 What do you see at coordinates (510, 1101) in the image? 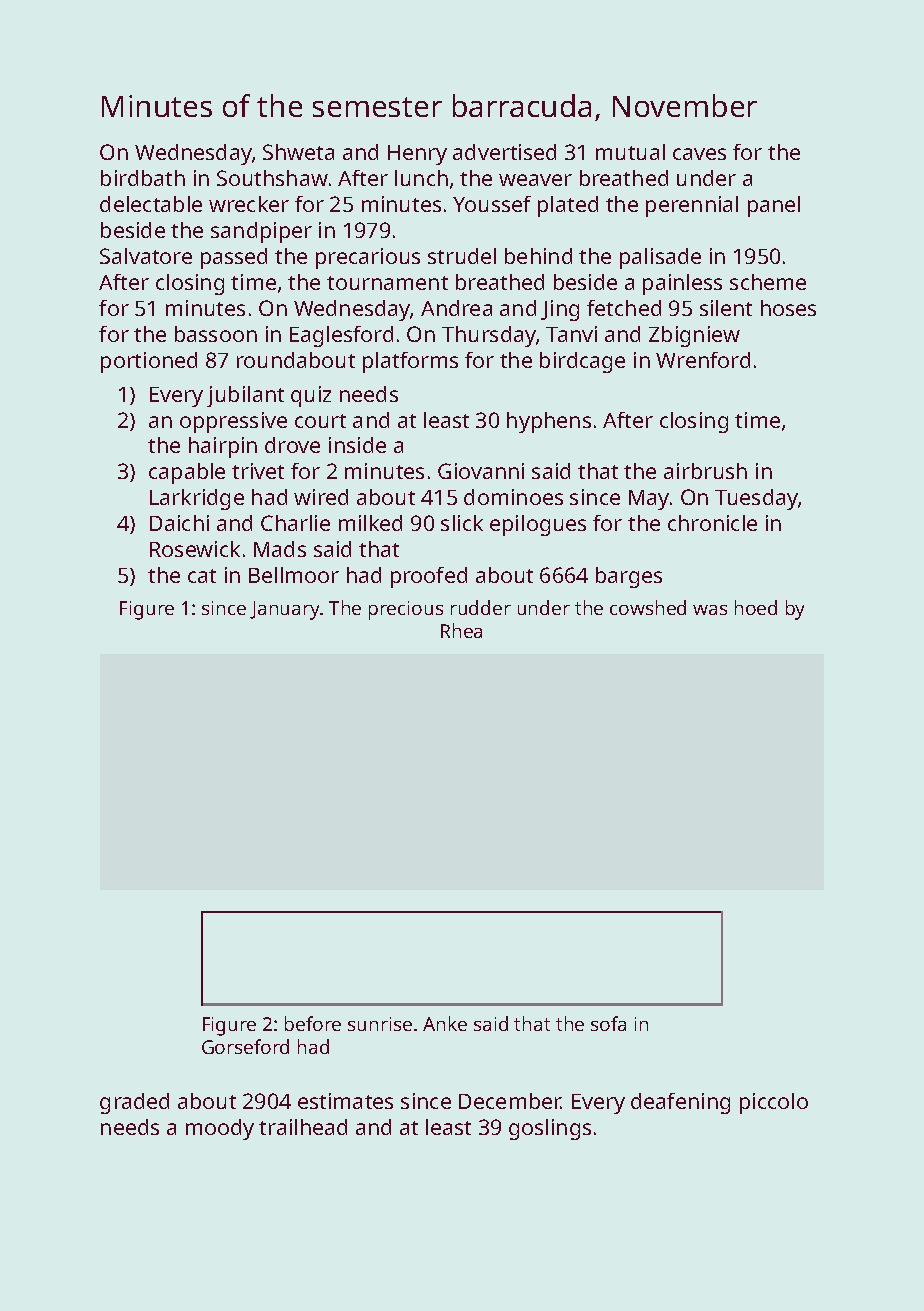
I see `December` at bounding box center [510, 1101].
